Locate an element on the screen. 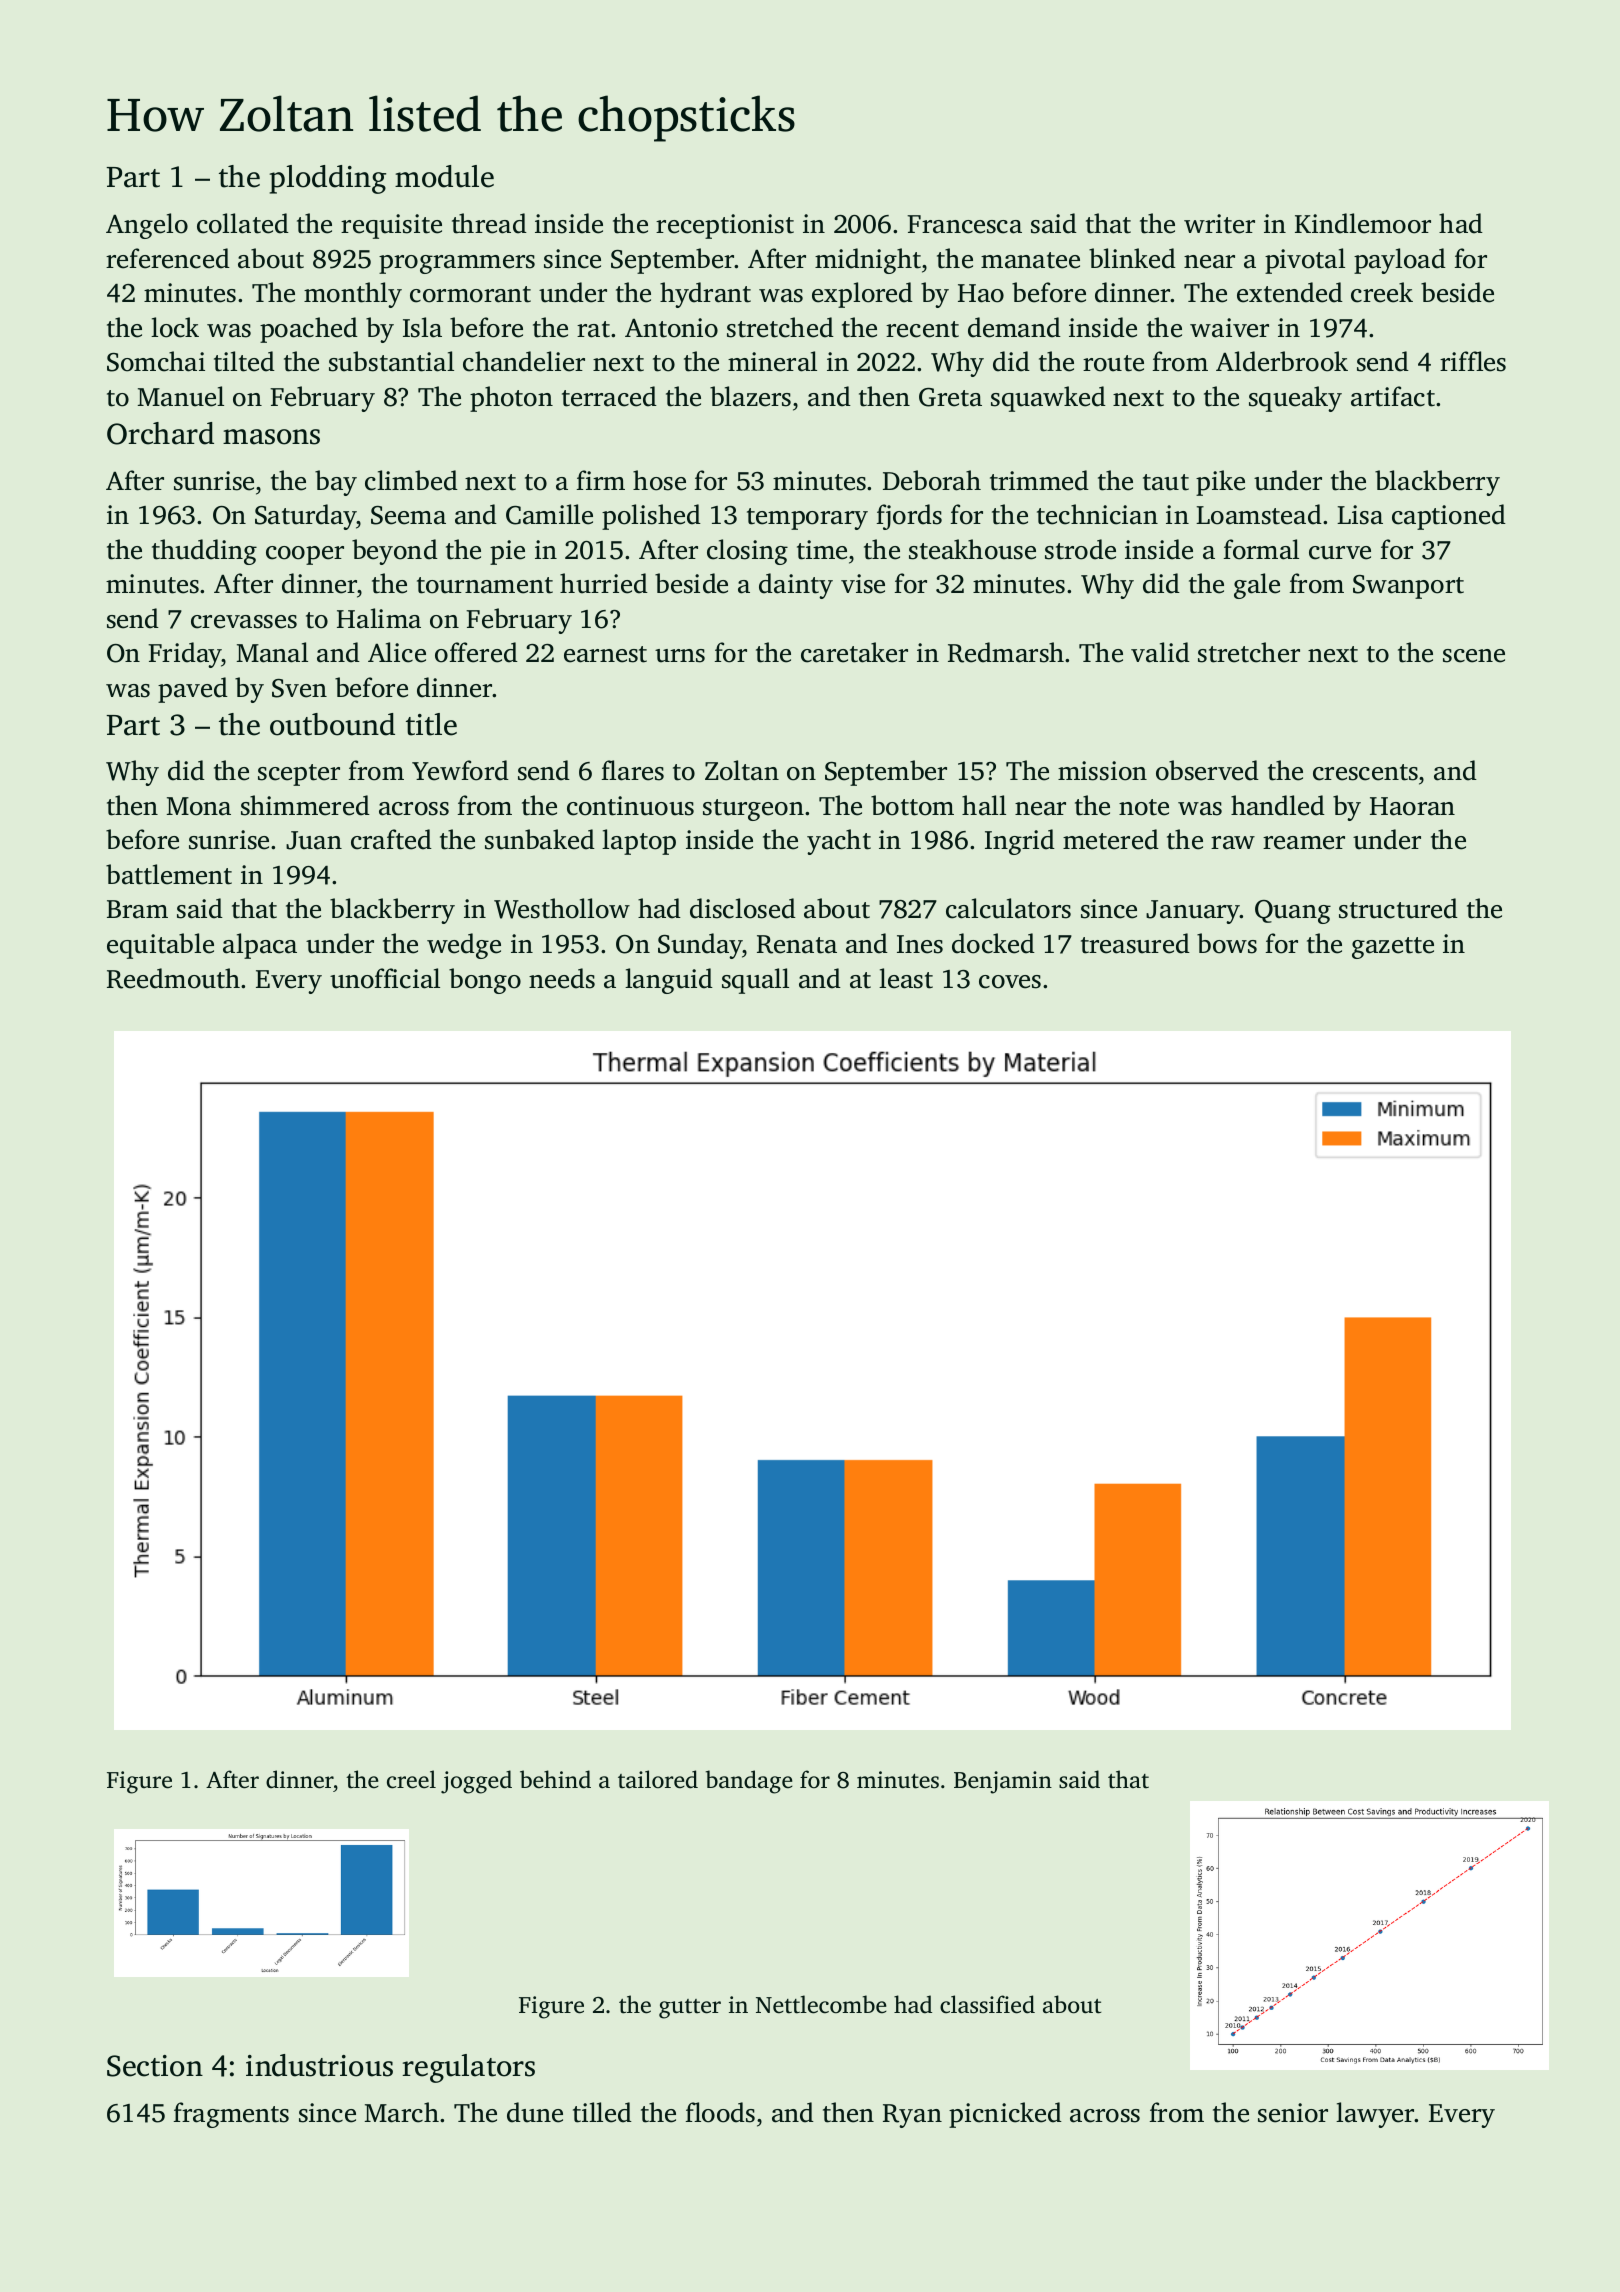  bottom is located at coordinates (912, 805).
